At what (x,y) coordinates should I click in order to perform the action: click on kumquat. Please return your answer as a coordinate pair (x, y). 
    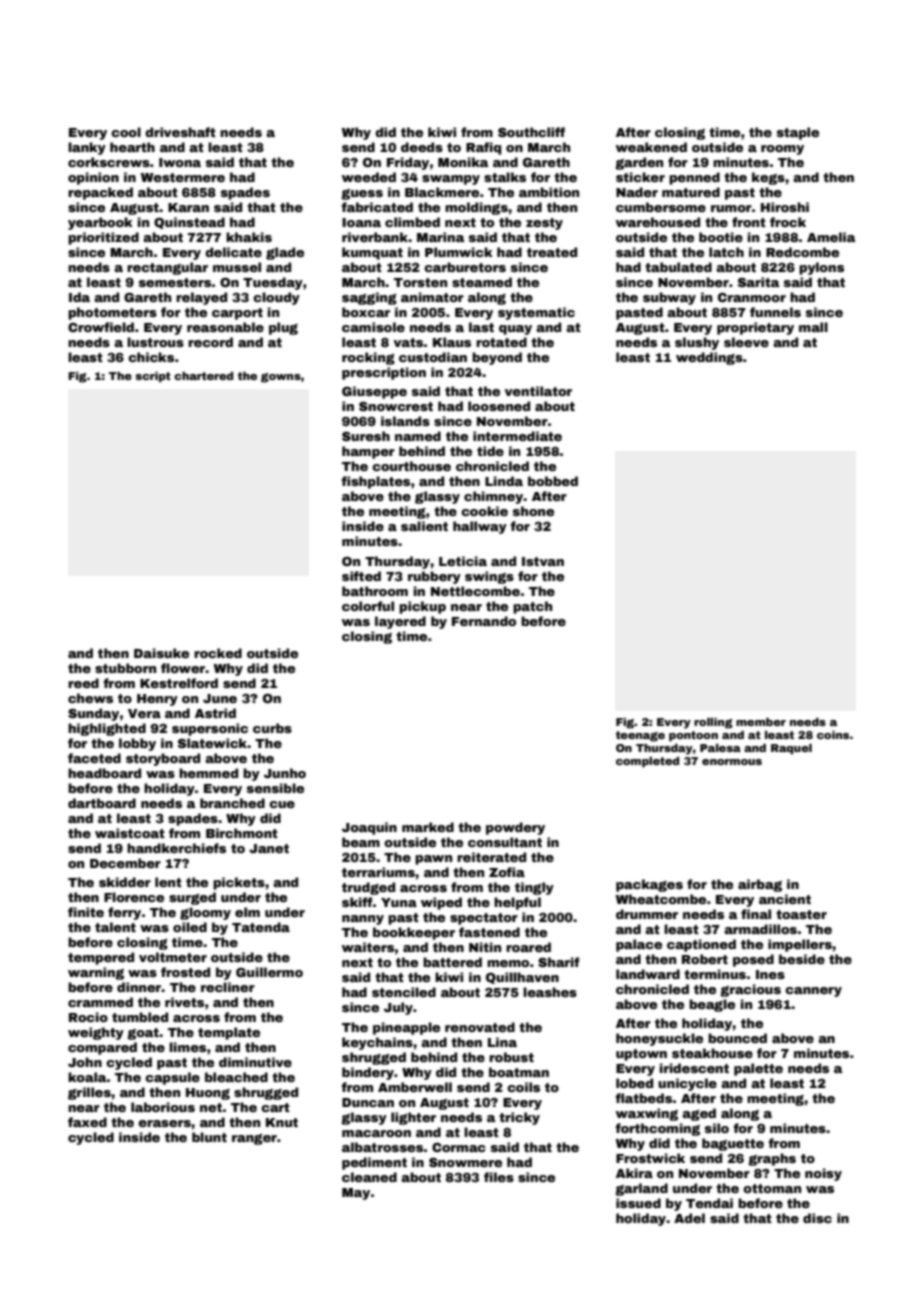
    Looking at the image, I should click on (372, 253).
